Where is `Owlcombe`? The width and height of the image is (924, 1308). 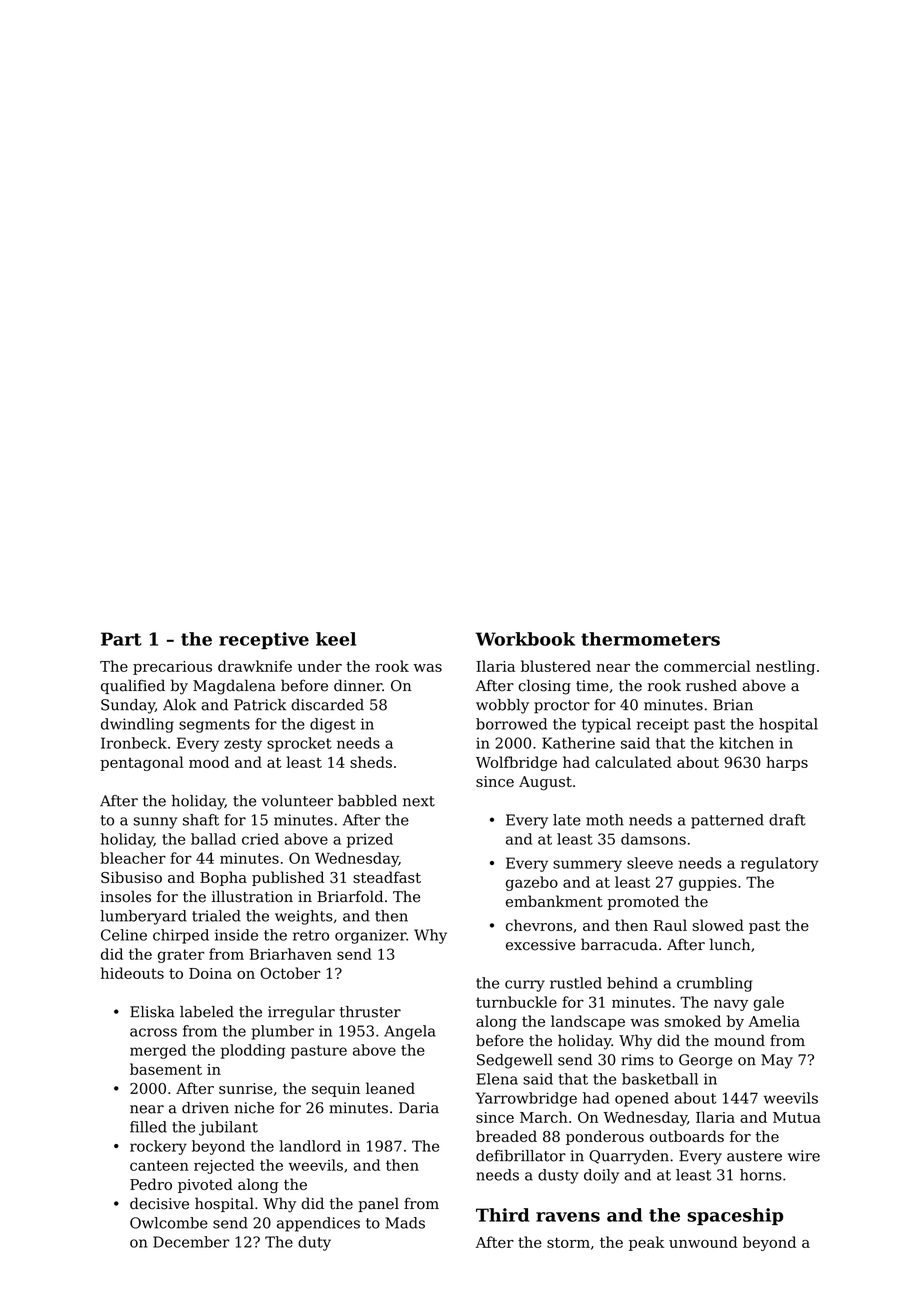
Owlcombe is located at coordinates (169, 1223).
